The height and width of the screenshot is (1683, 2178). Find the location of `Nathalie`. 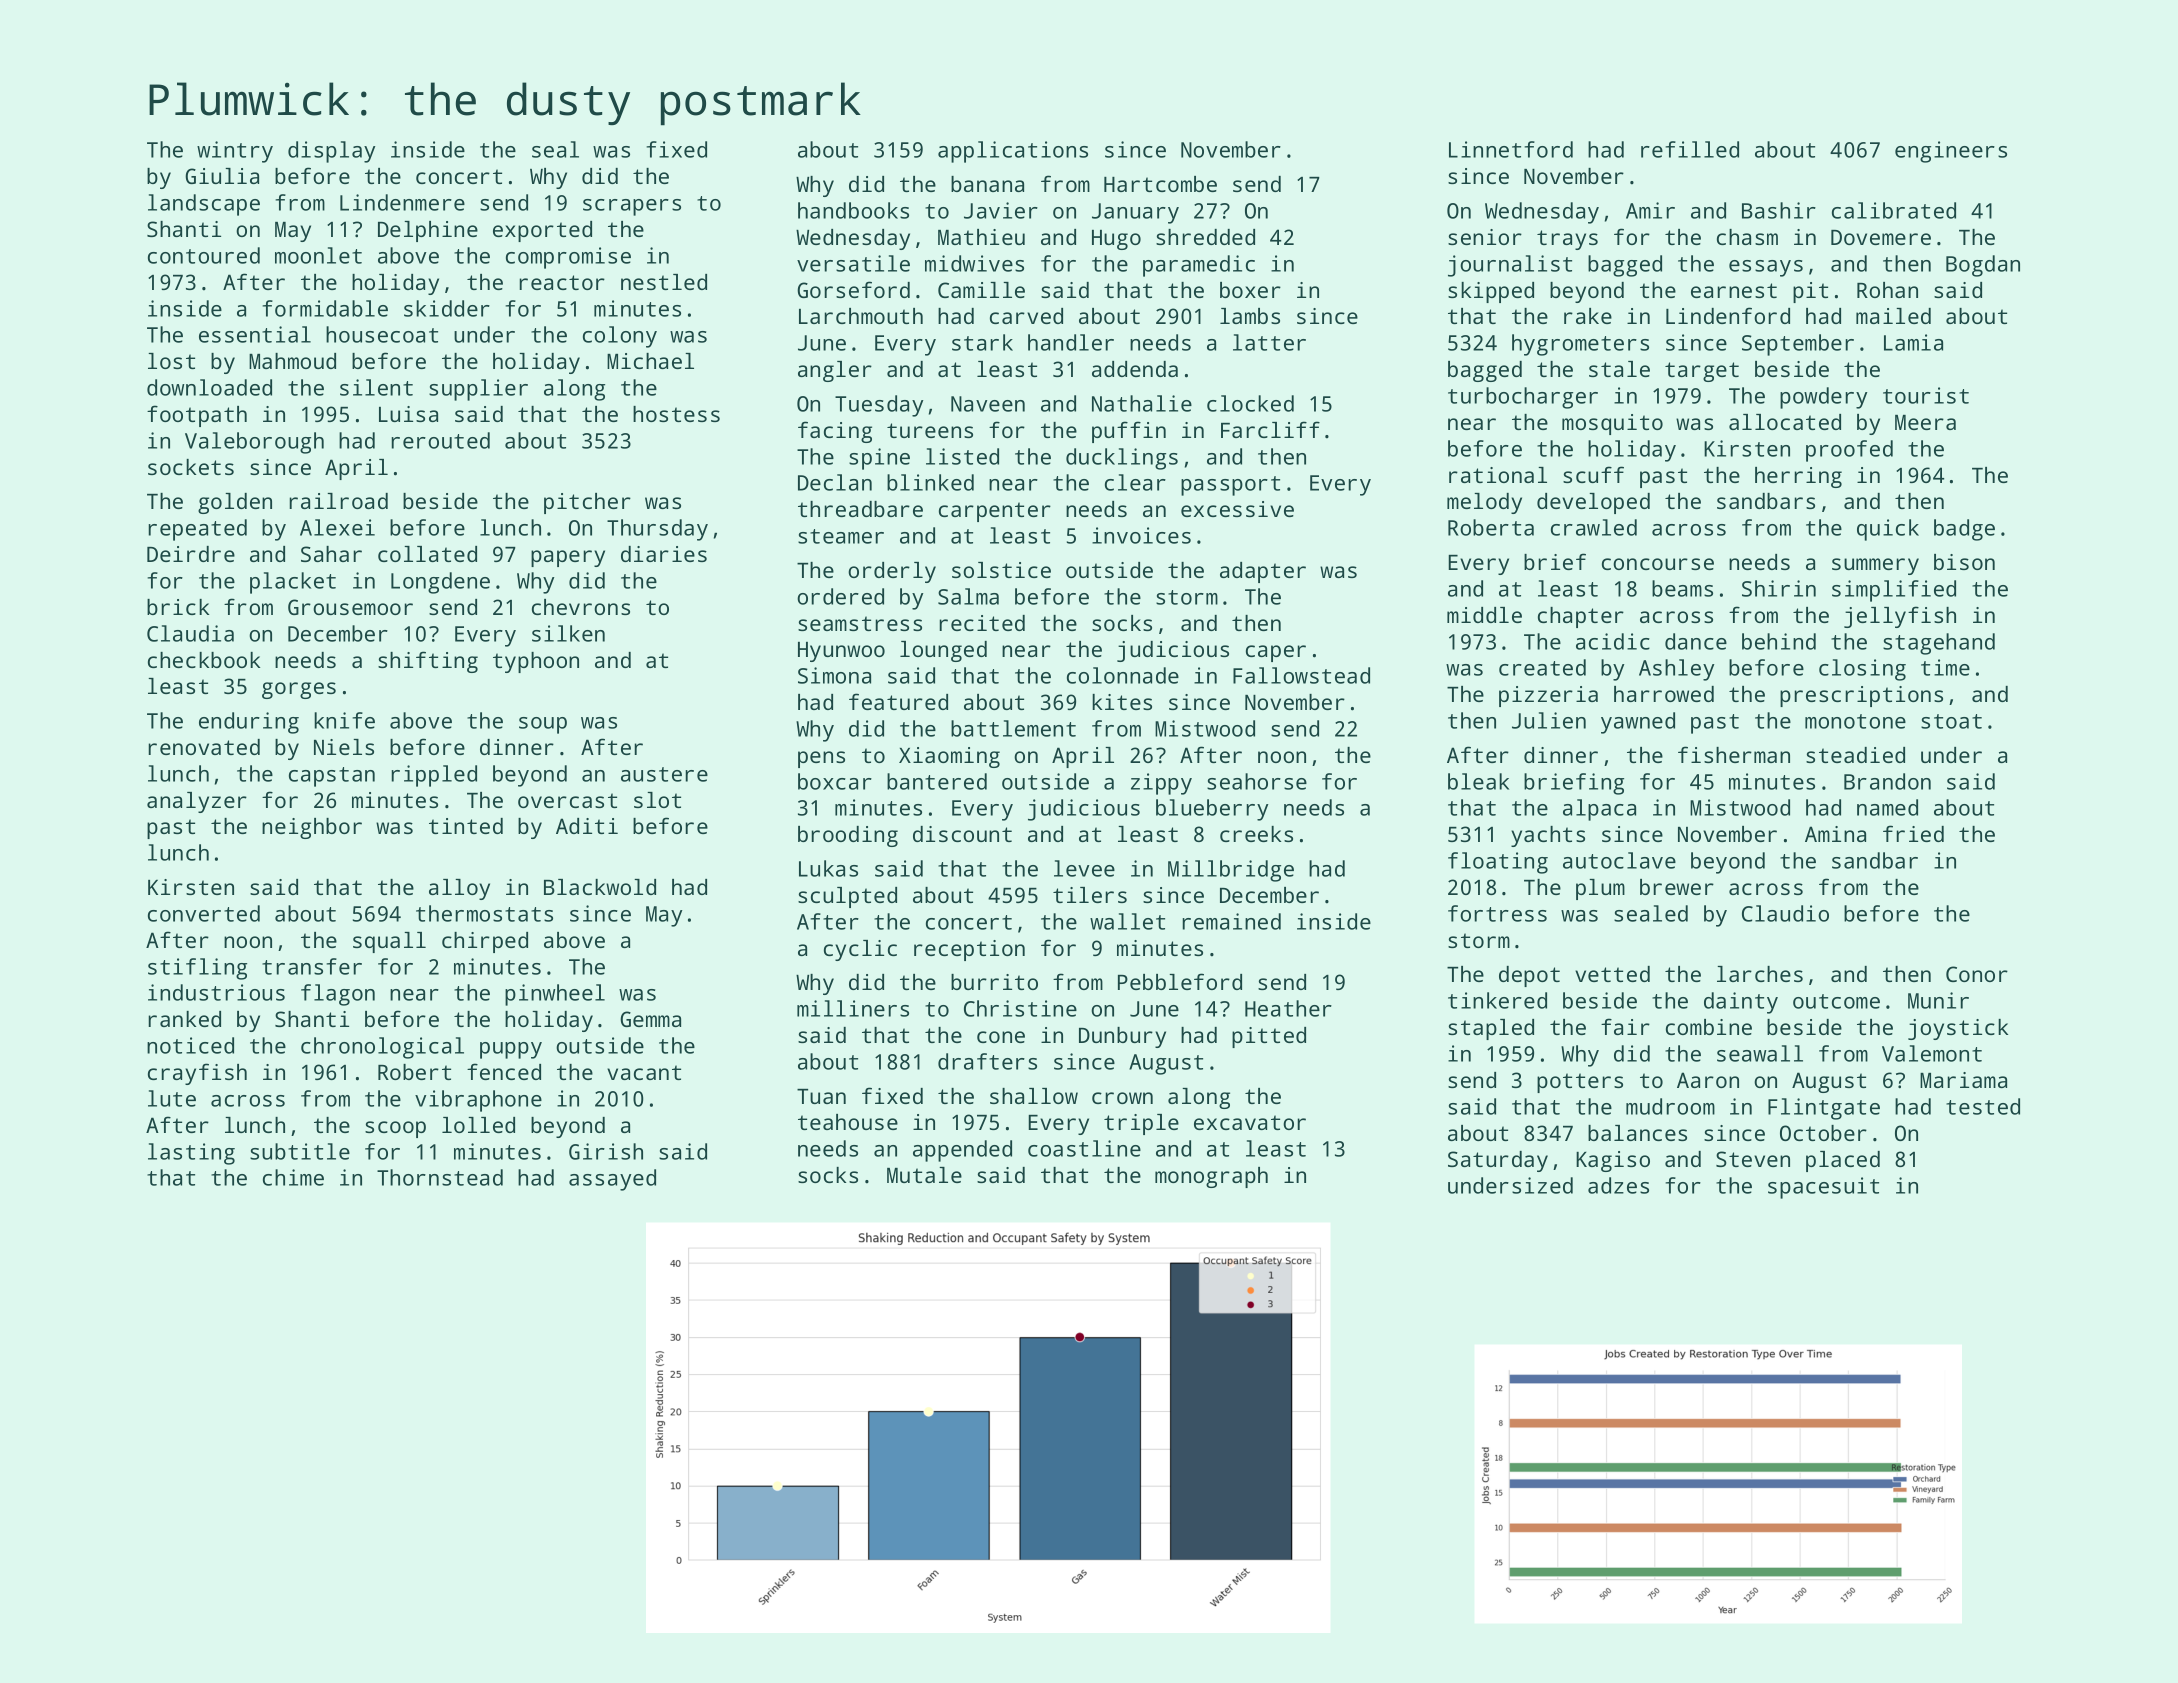

Nathalie is located at coordinates (1142, 403).
